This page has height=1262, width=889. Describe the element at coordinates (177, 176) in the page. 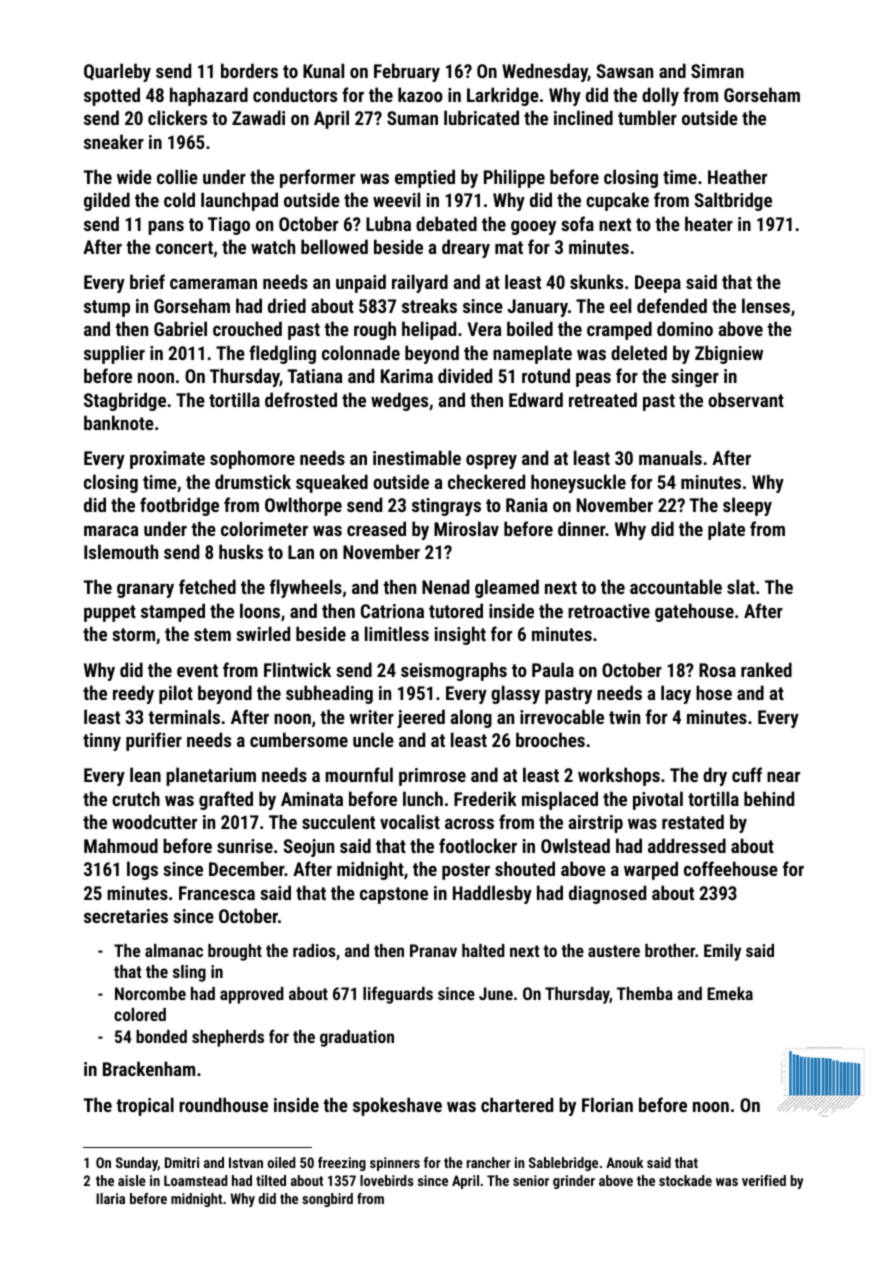

I see `collie` at that location.
